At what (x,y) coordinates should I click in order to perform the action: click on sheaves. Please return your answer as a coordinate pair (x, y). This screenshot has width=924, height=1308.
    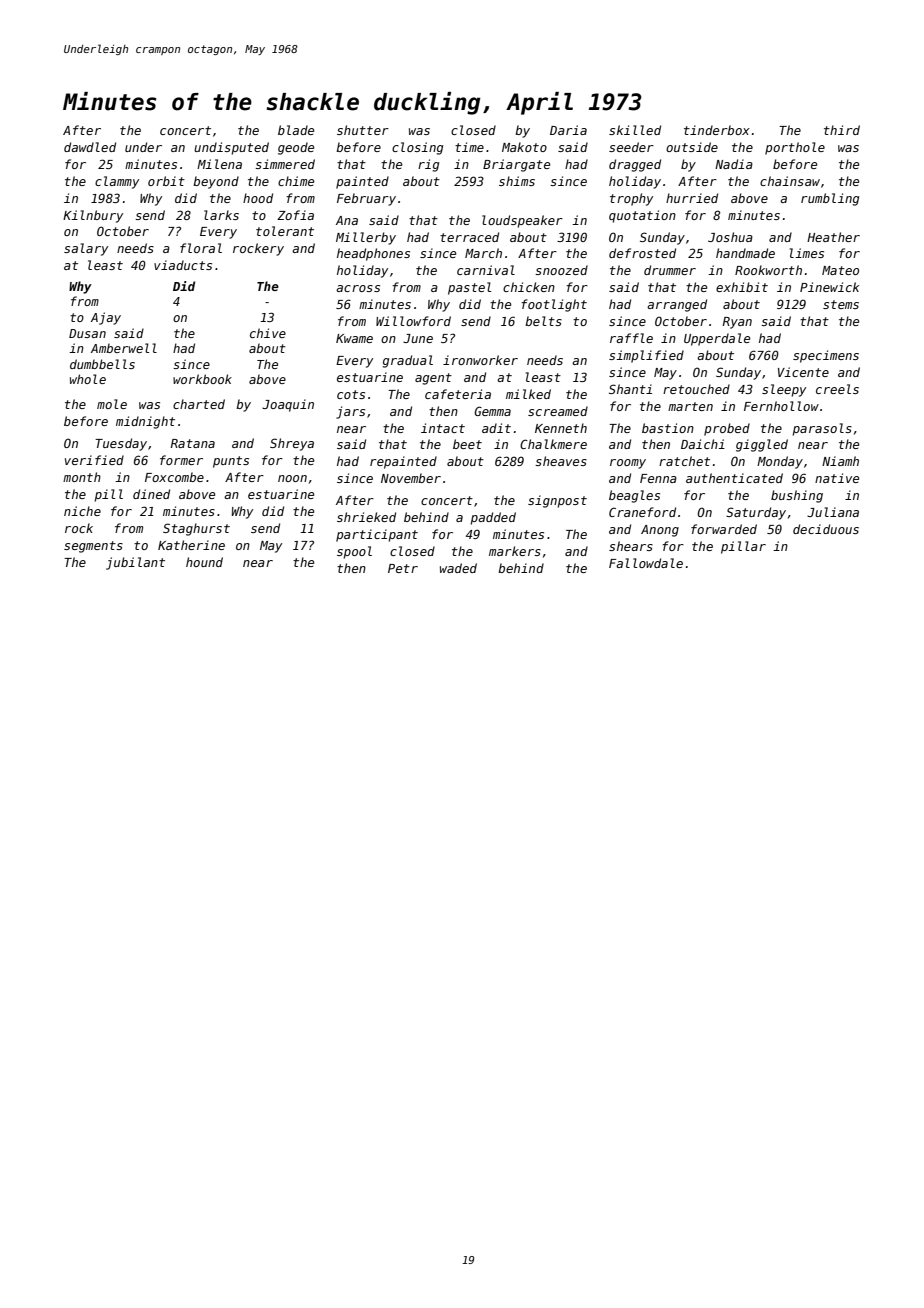
    Looking at the image, I should click on (561, 461).
